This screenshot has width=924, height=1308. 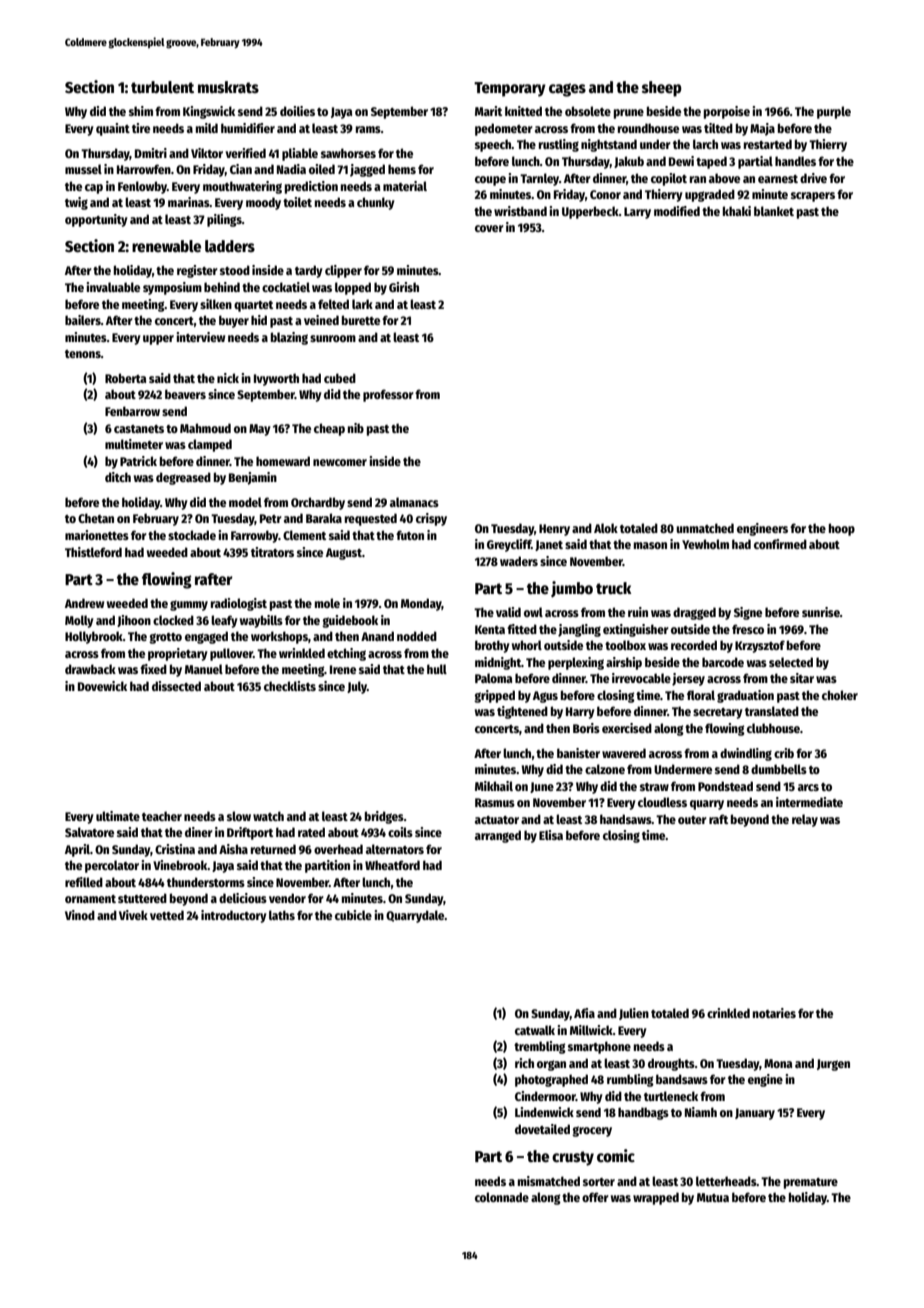 I want to click on radiologist, so click(x=239, y=604).
